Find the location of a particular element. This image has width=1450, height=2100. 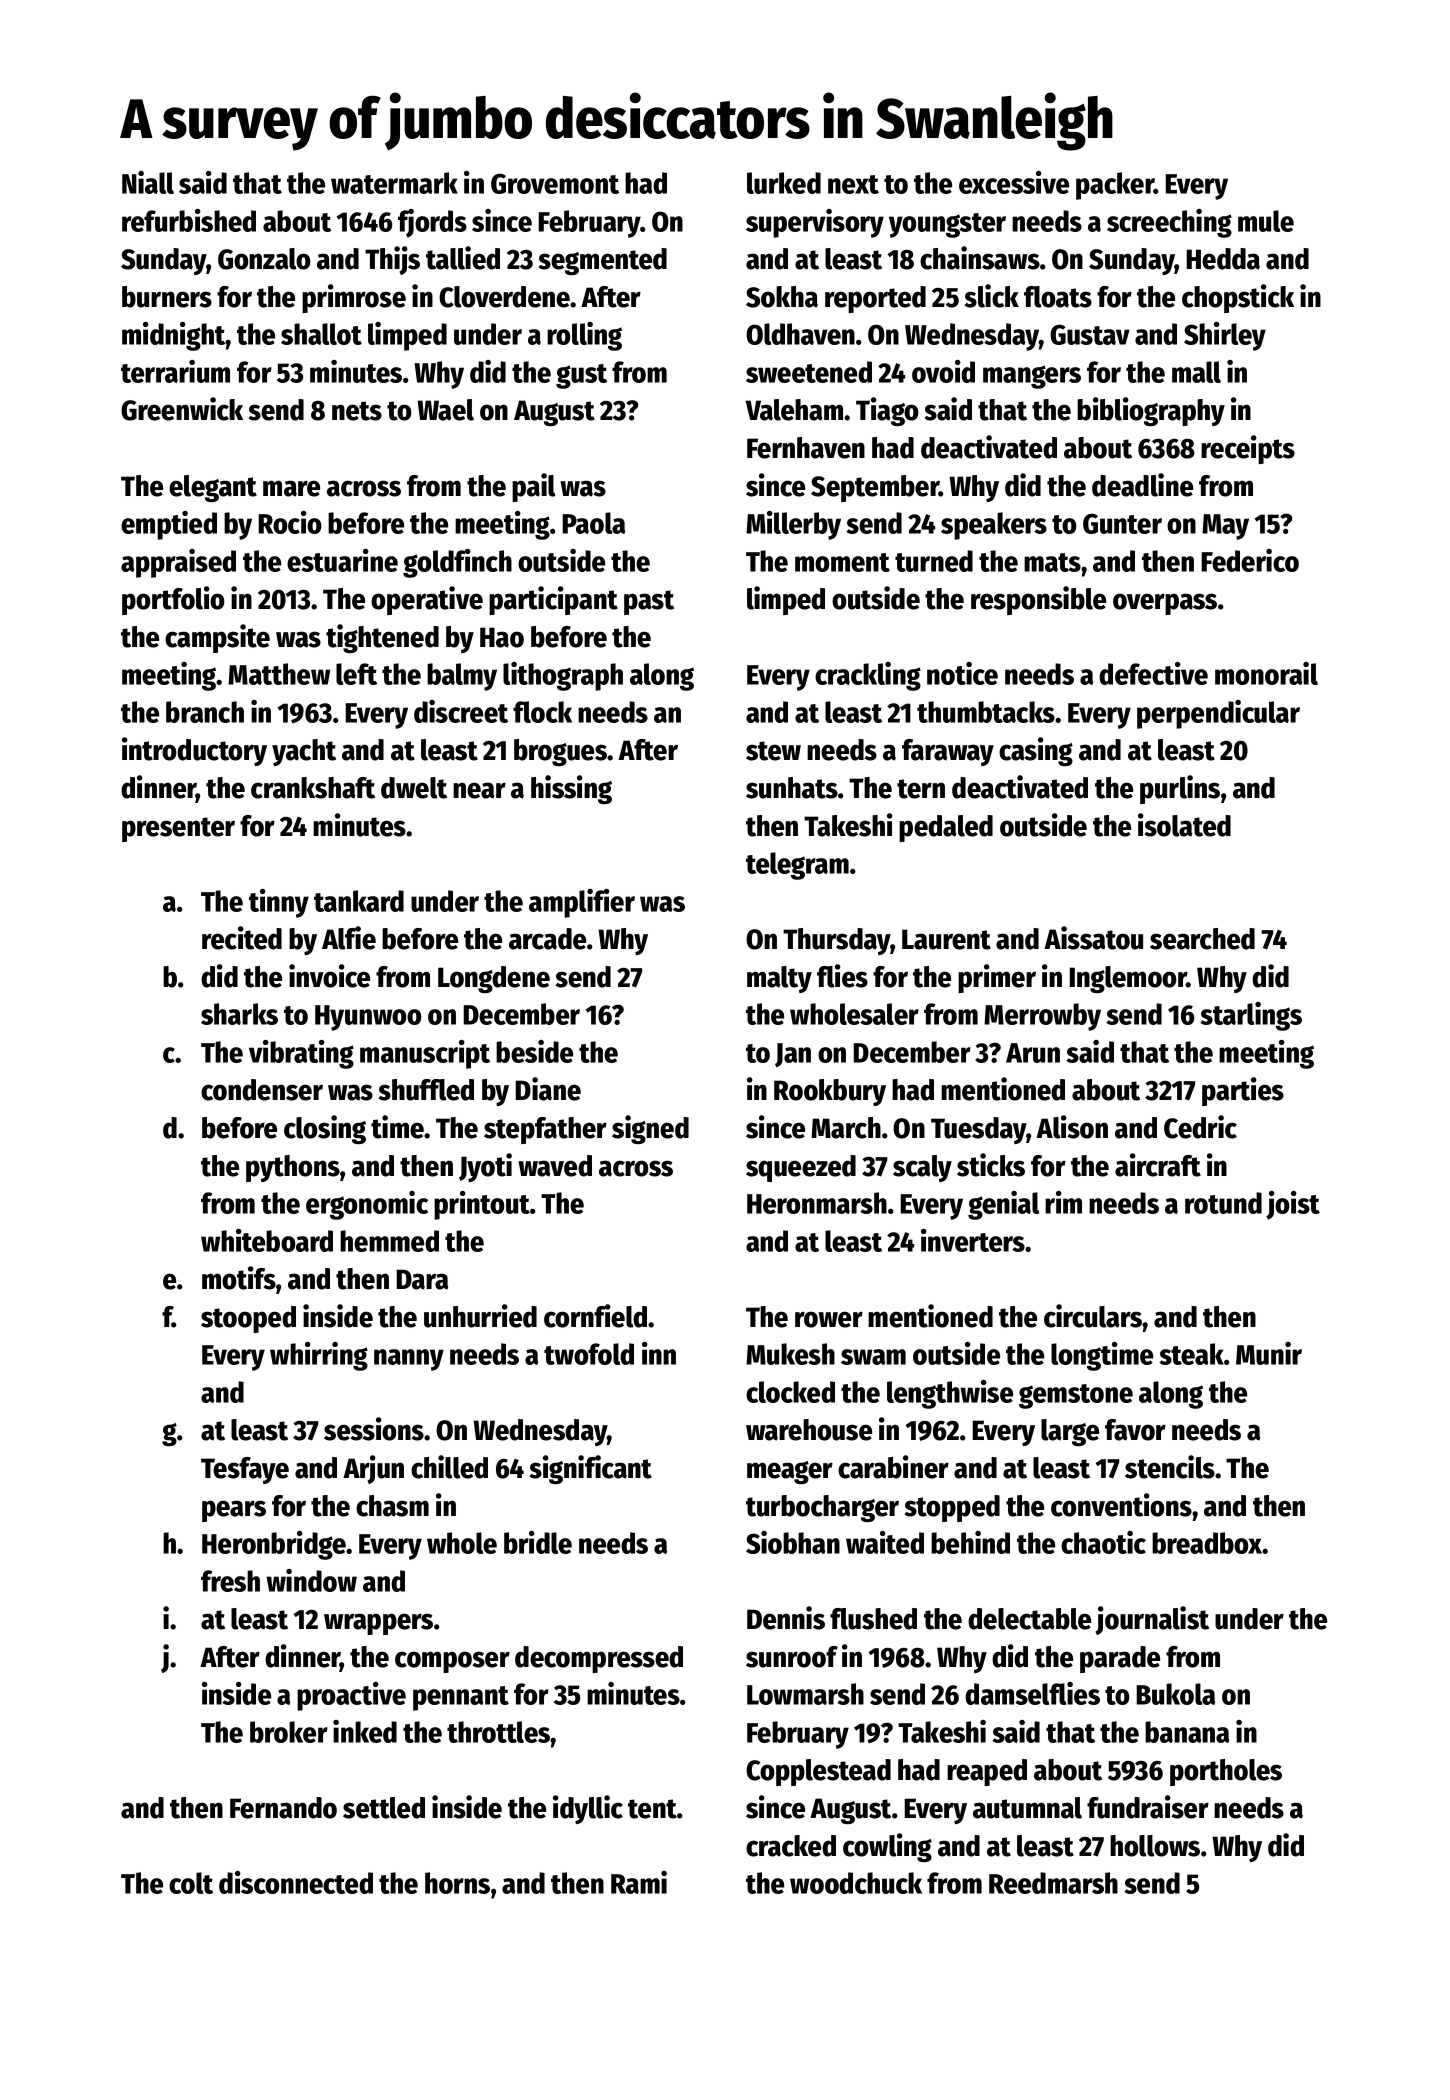

hissing is located at coordinates (571, 789).
